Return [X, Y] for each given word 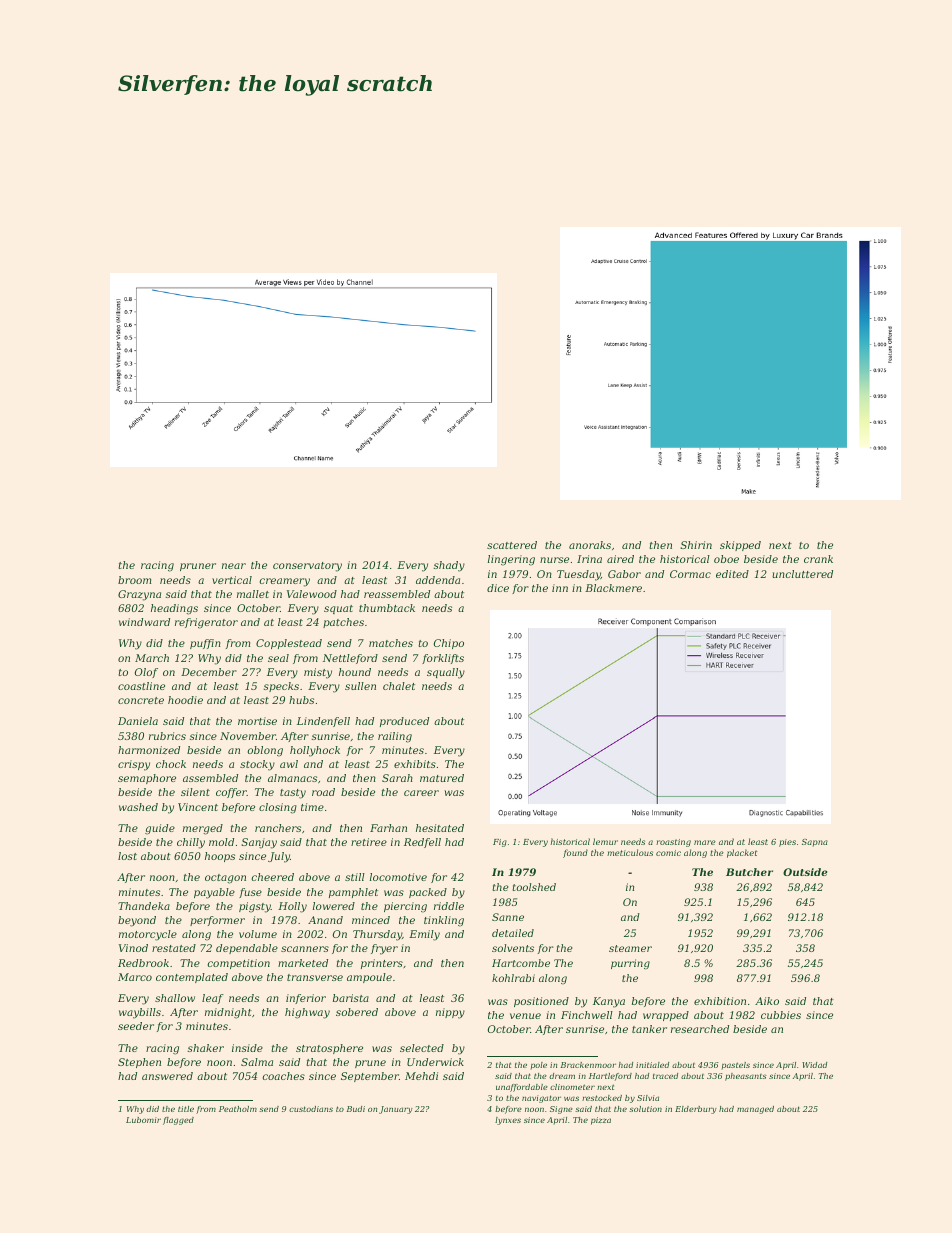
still [355, 877]
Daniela [138, 721]
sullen [360, 686]
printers [382, 964]
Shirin [696, 545]
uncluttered [802, 574]
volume [258, 934]
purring [630, 964]
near [234, 566]
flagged [178, 1121]
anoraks [590, 545]
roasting [673, 843]
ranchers [278, 828]
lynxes [508, 1121]
